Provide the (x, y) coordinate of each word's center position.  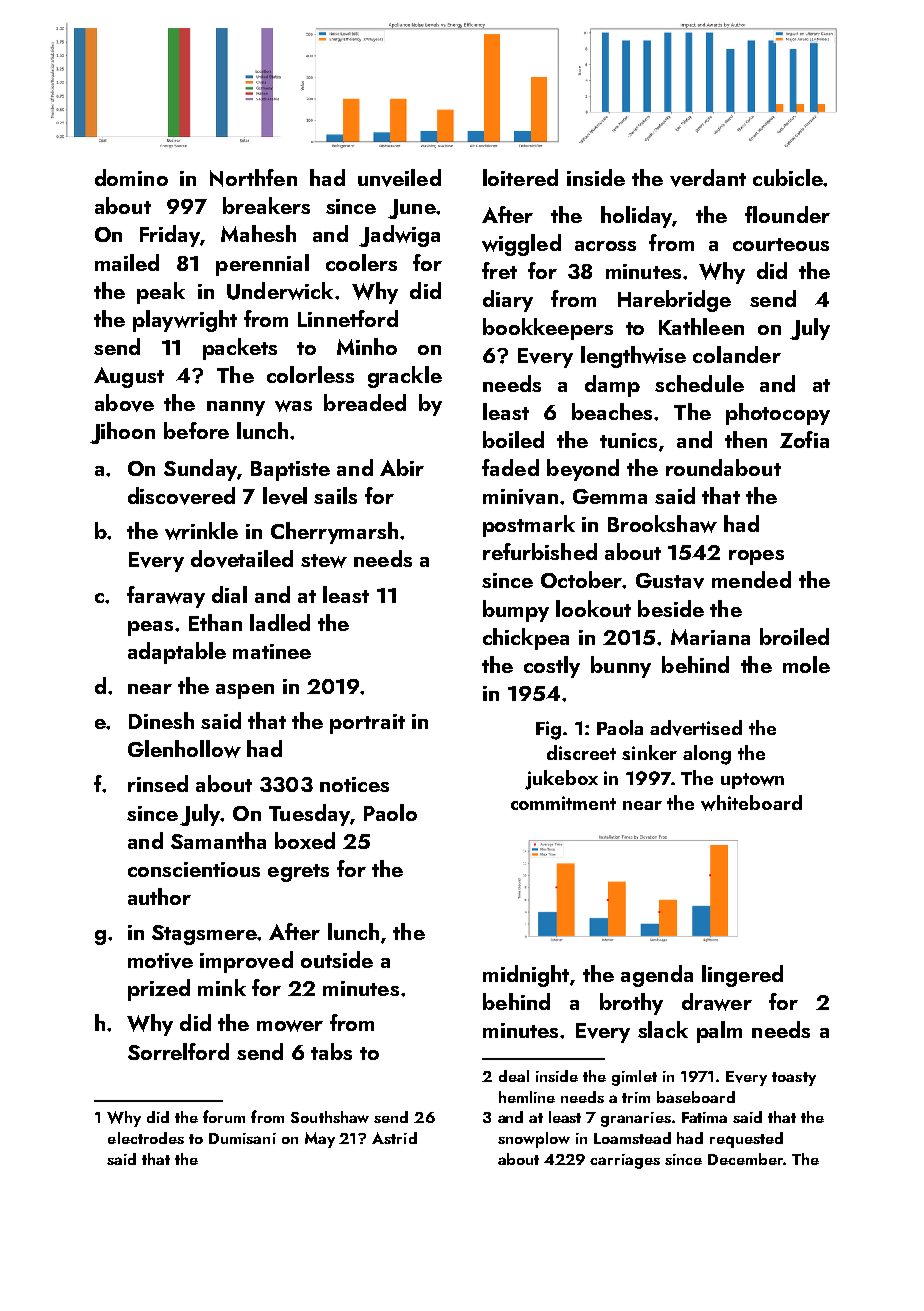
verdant (708, 178)
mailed (127, 262)
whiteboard (751, 803)
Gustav (670, 581)
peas (150, 628)
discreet (581, 752)
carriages (625, 1161)
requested (746, 1140)
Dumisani (242, 1138)
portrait (367, 724)
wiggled (521, 245)
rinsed (158, 783)
